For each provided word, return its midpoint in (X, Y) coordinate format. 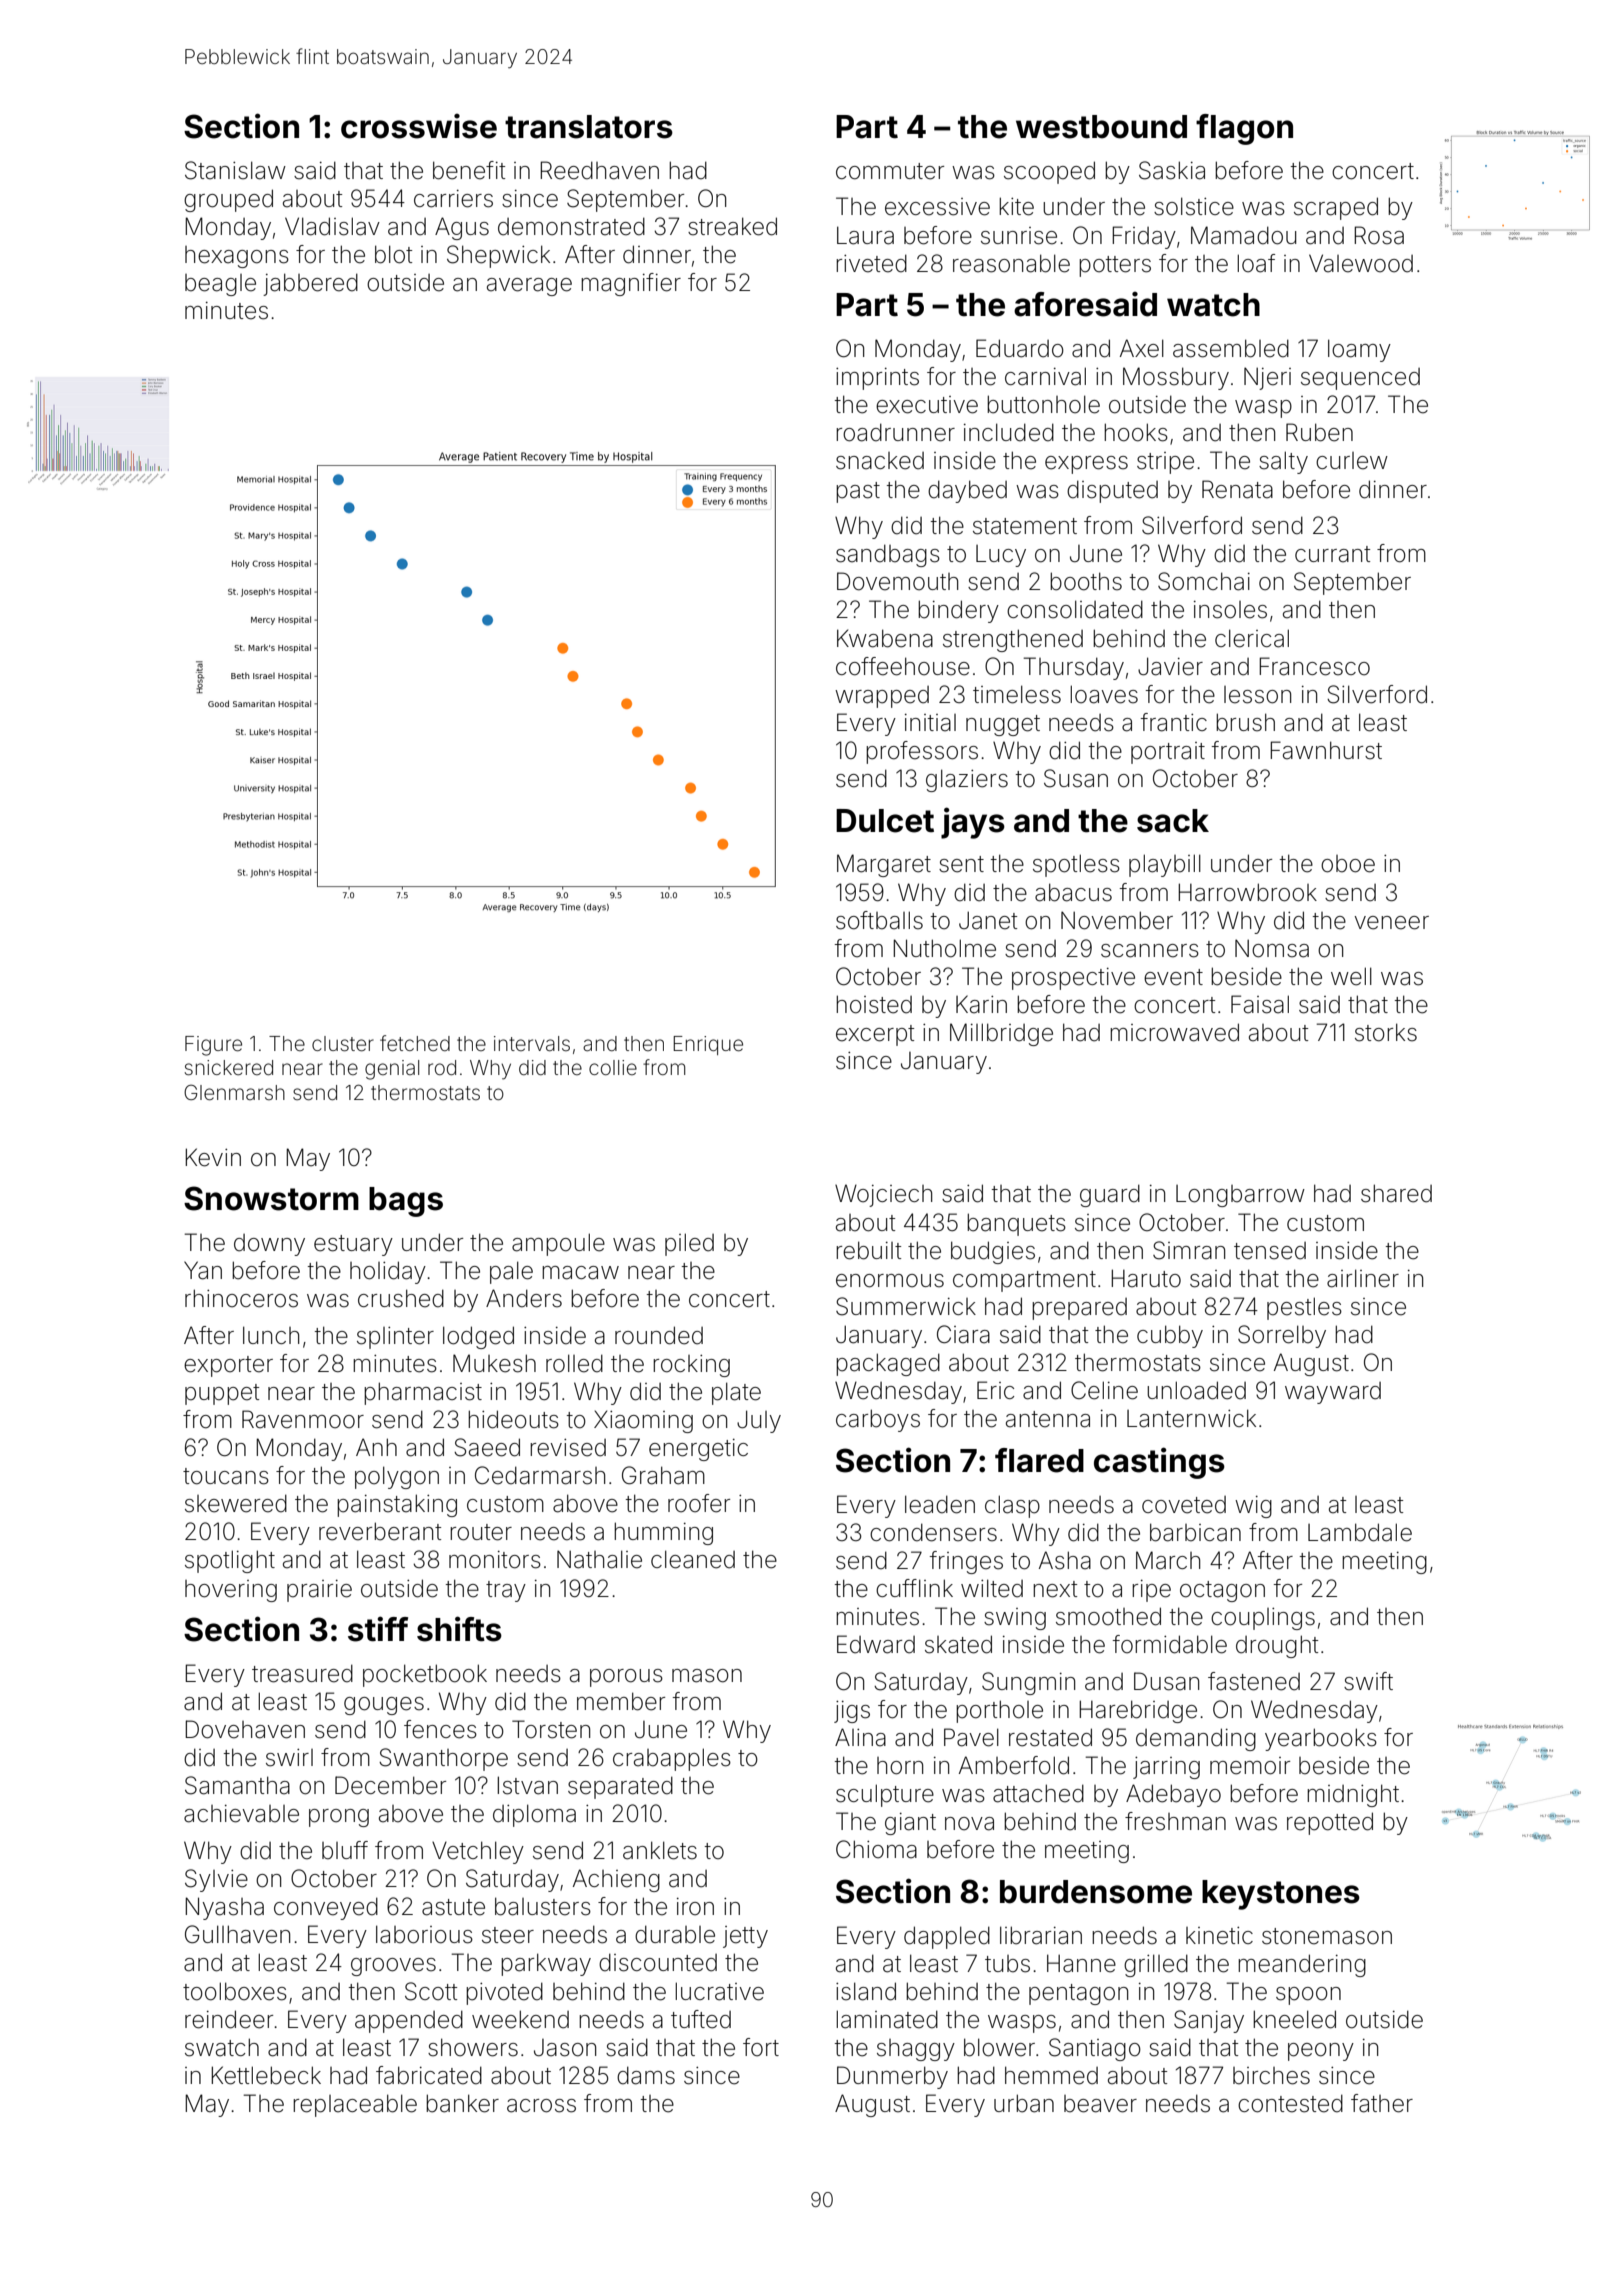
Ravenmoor (303, 1419)
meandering (1302, 1965)
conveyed (326, 1908)
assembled (1231, 348)
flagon (1244, 129)
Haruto (1146, 1278)
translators (589, 127)
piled (689, 1244)
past (858, 492)
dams (646, 2075)
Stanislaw (235, 170)
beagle (220, 285)
